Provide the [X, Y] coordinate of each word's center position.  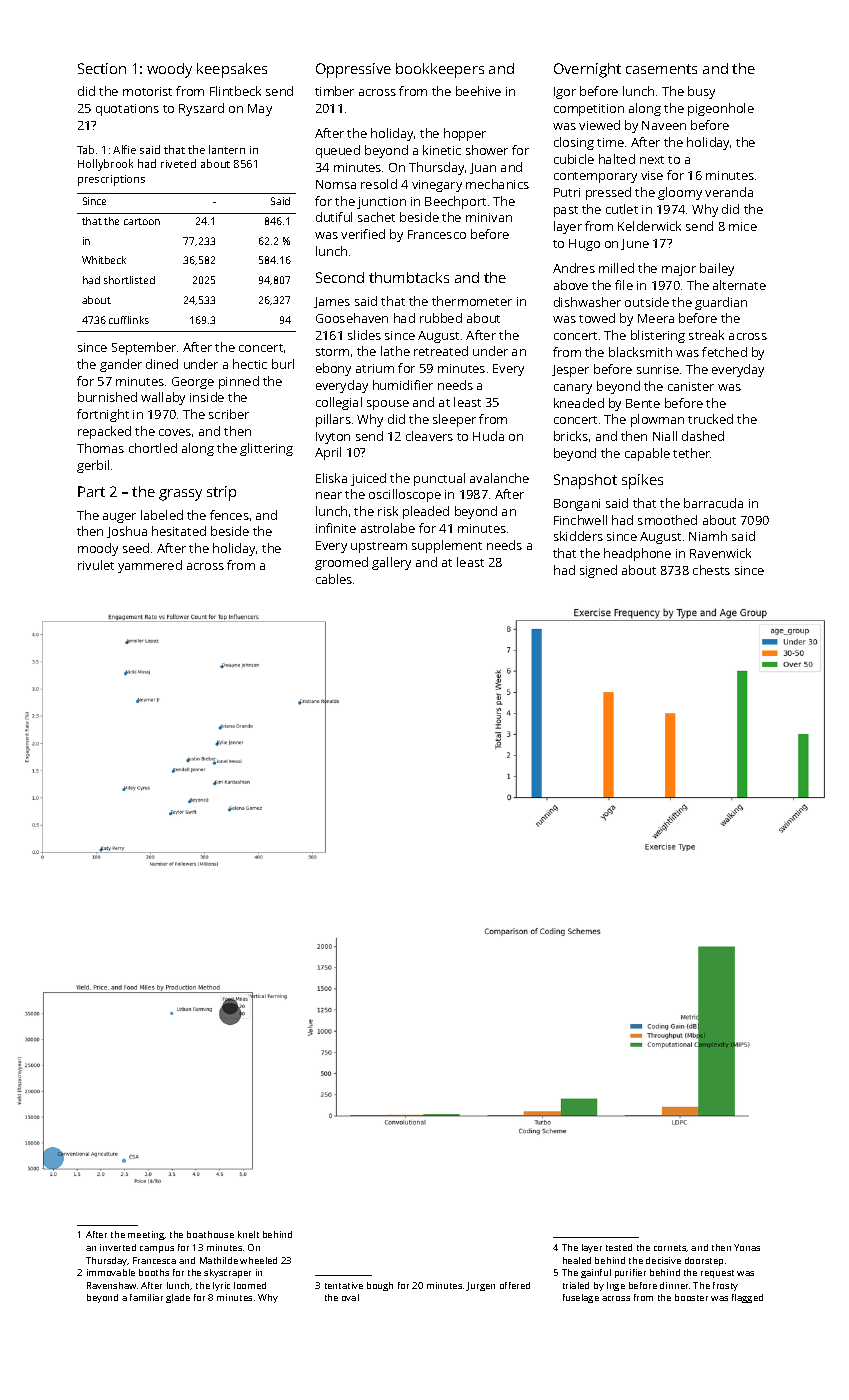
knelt [248, 1234]
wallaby [163, 398]
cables [334, 579]
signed [598, 571]
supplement [447, 546]
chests [711, 570]
